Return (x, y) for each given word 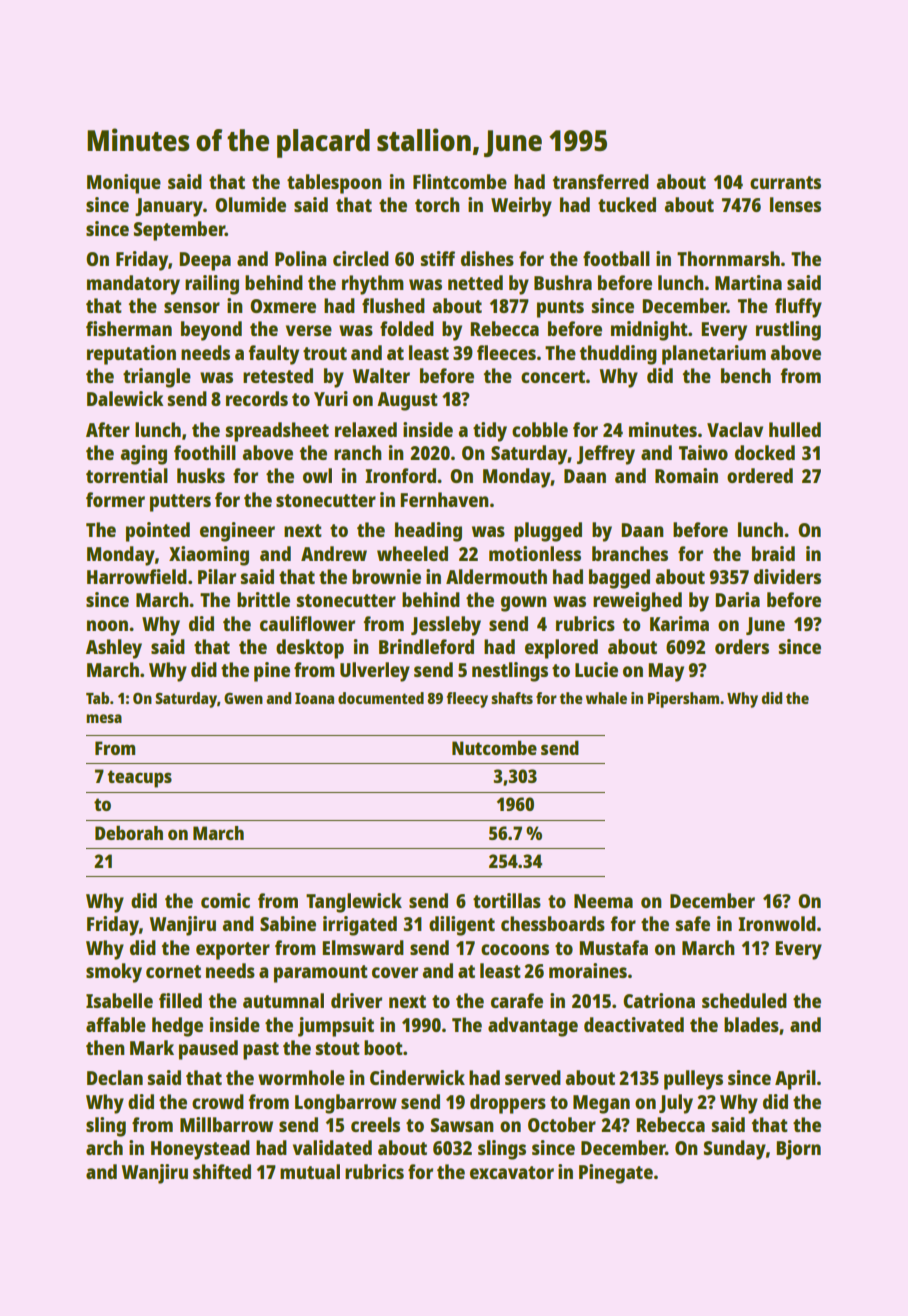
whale (606, 698)
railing (212, 285)
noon (107, 625)
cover (395, 972)
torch (437, 204)
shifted (222, 1171)
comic (225, 900)
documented (381, 698)
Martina (748, 282)
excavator (512, 1172)
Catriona (659, 1000)
